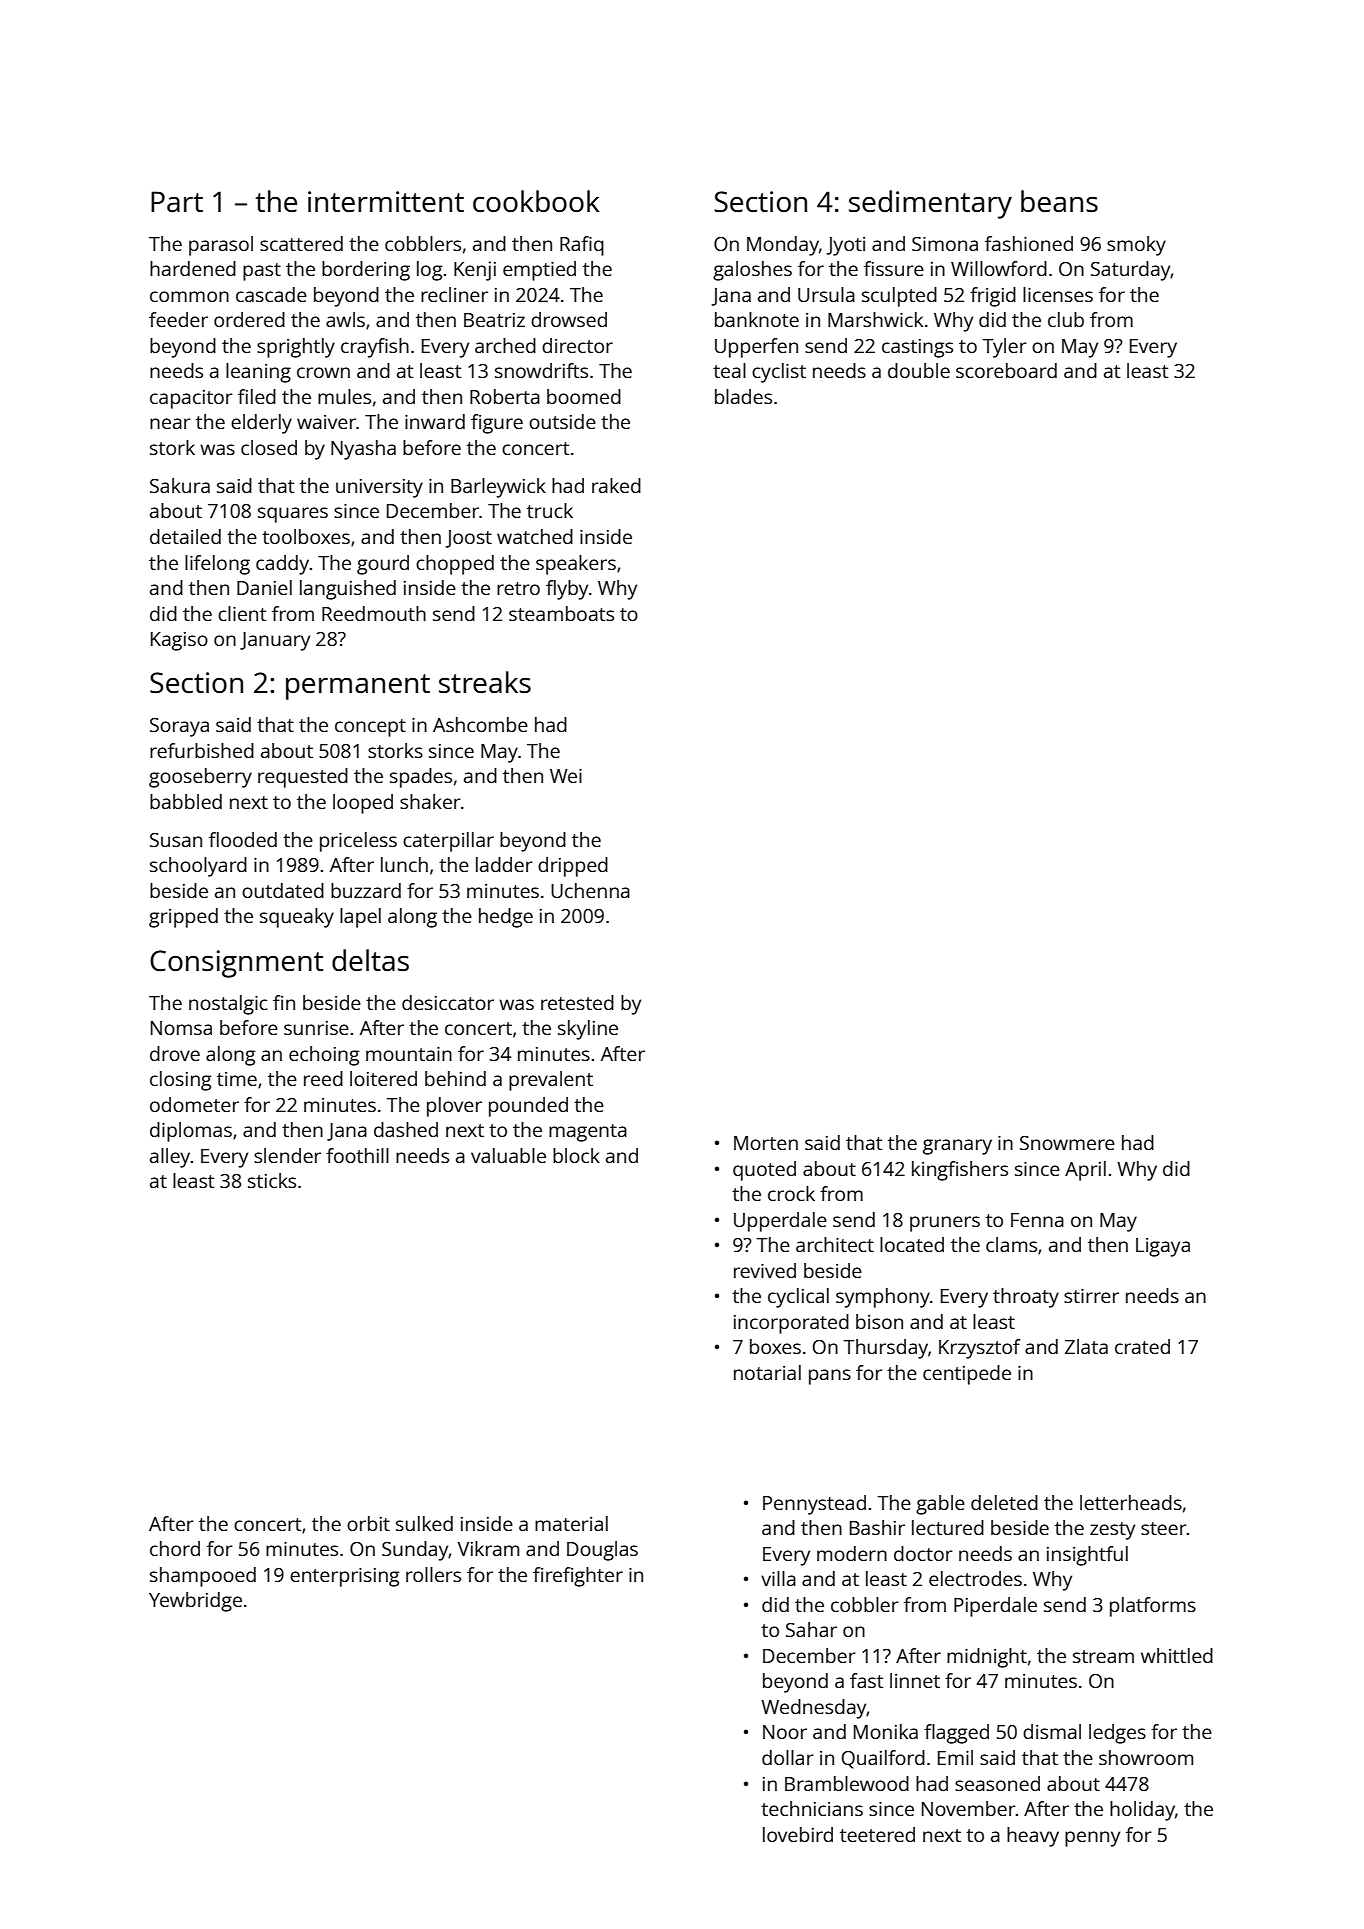 The width and height of the page is (1364, 1929). Describe the element at coordinates (798, 1834) in the page. I see `lovebird` at that location.
